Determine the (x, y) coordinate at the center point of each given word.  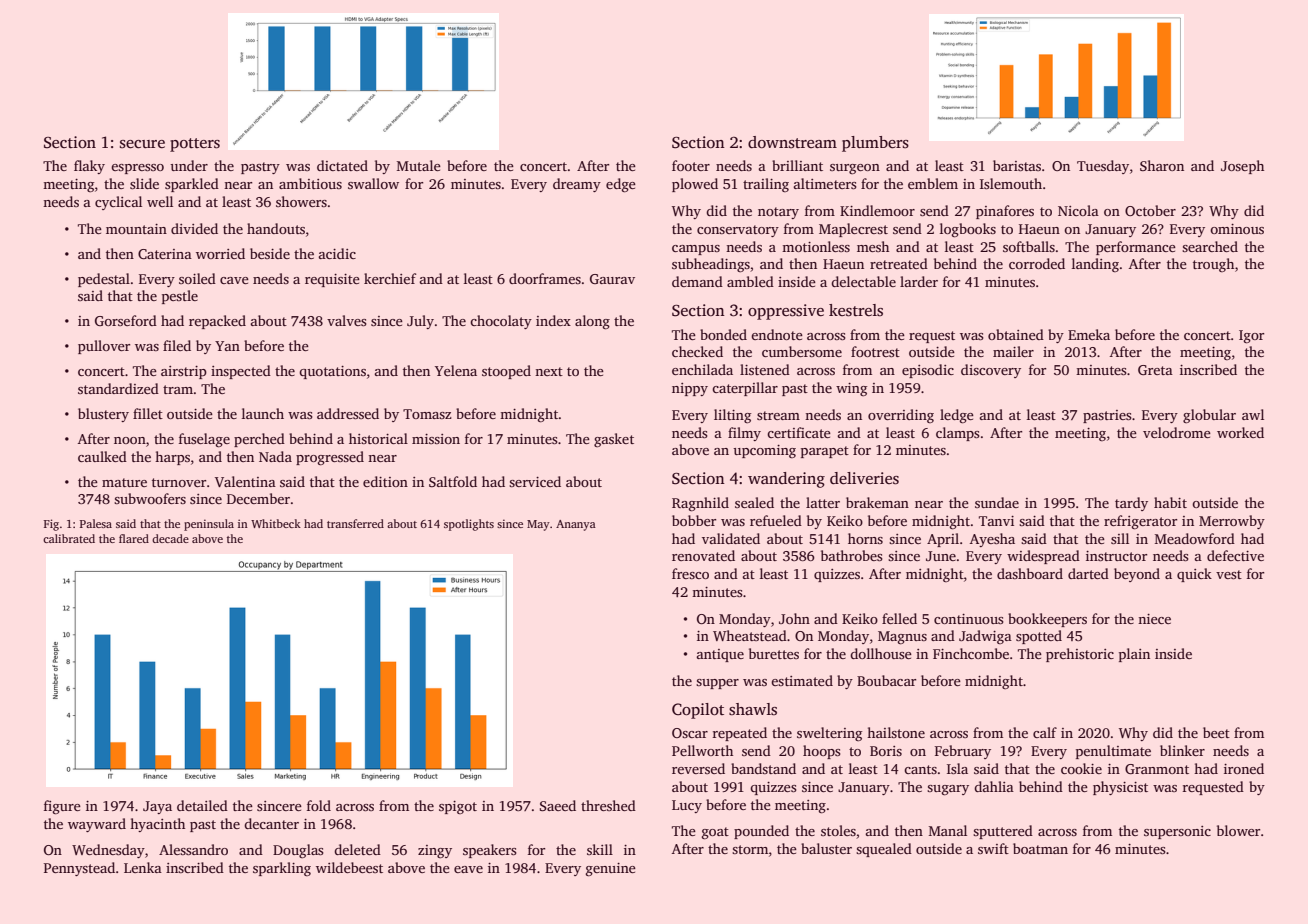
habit (1170, 502)
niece (1154, 619)
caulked (102, 456)
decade (170, 538)
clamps (958, 434)
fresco (690, 573)
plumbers (875, 144)
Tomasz (427, 414)
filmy (744, 434)
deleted (357, 849)
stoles (838, 830)
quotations (332, 372)
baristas (1017, 165)
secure (142, 144)
